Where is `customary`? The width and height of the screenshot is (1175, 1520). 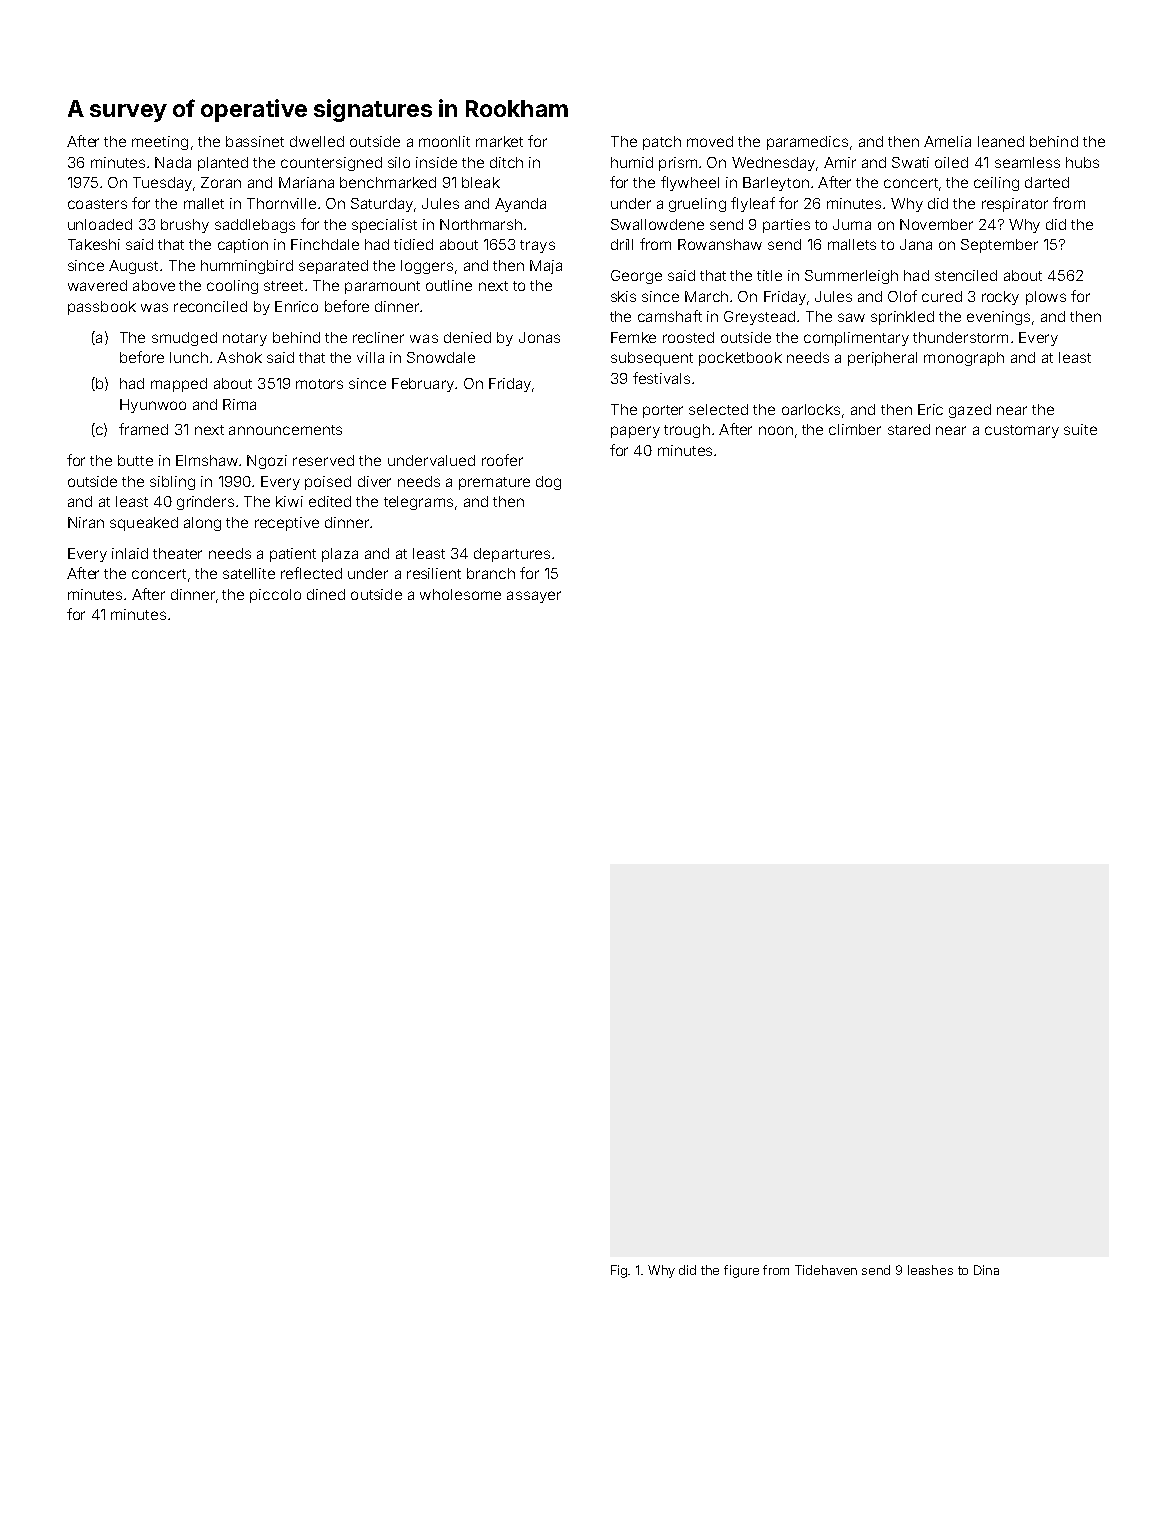
customary is located at coordinates (1022, 431).
